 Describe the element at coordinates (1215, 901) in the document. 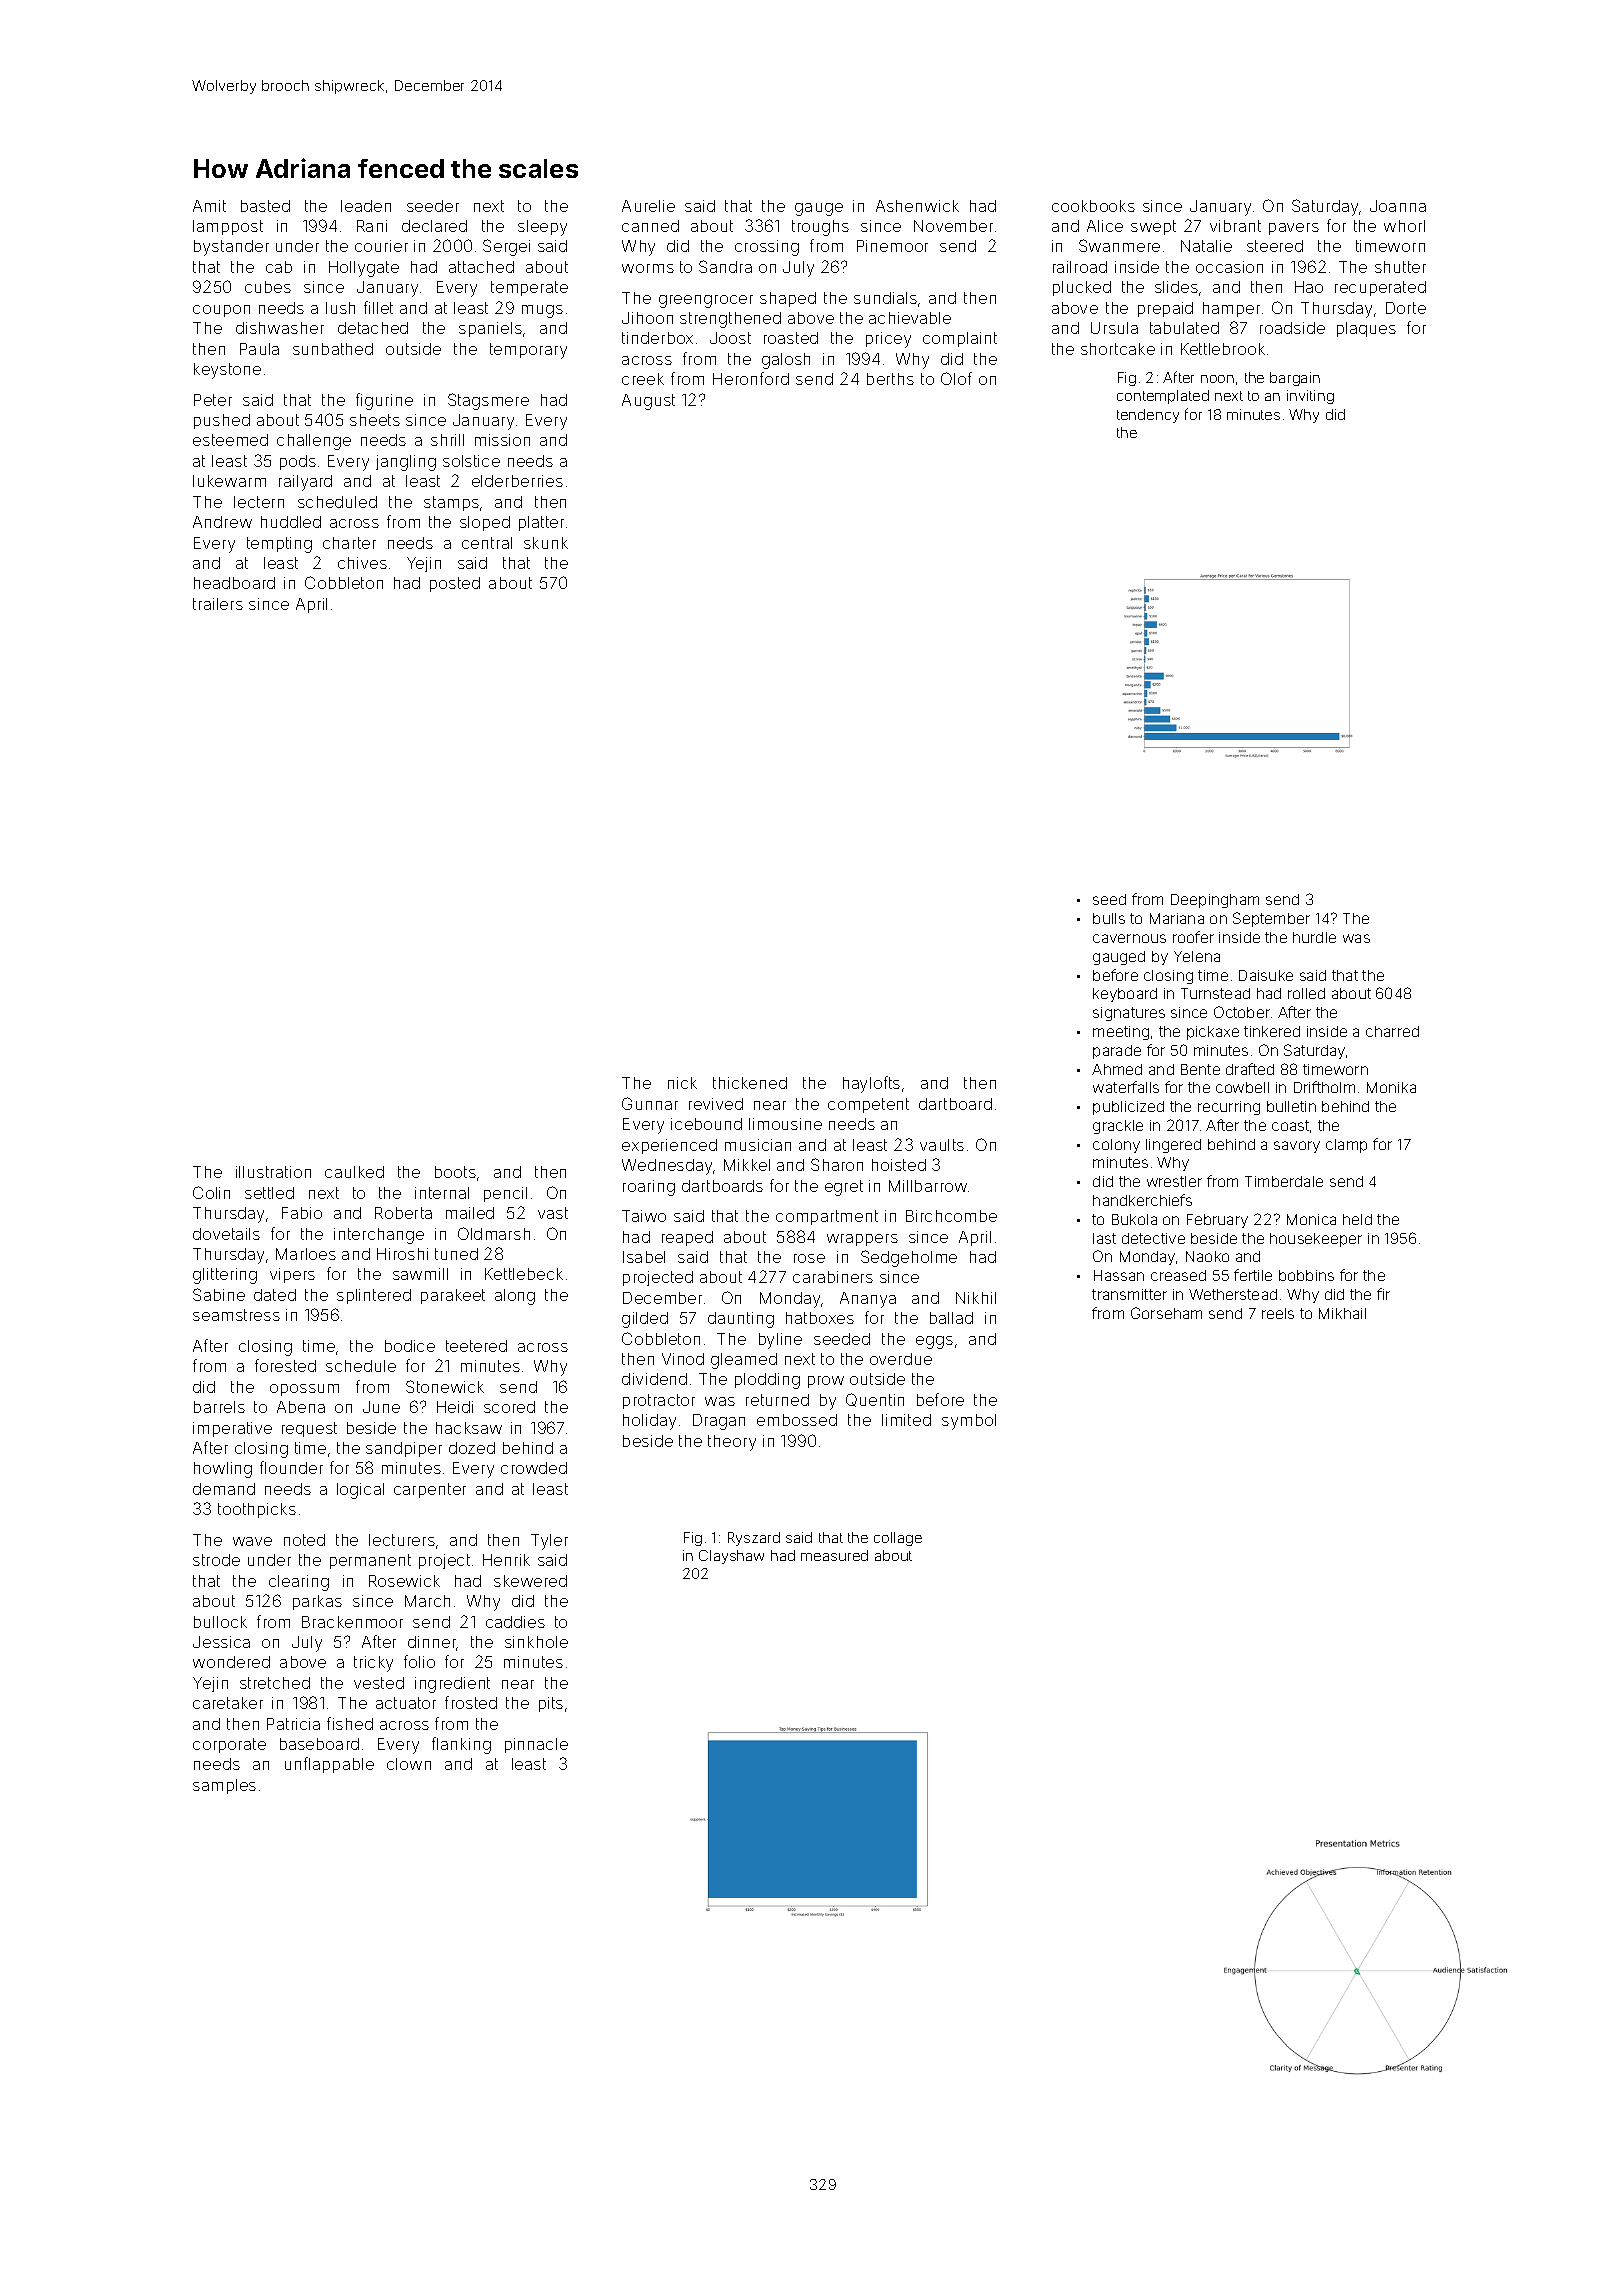

I see `Deepingham` at that location.
